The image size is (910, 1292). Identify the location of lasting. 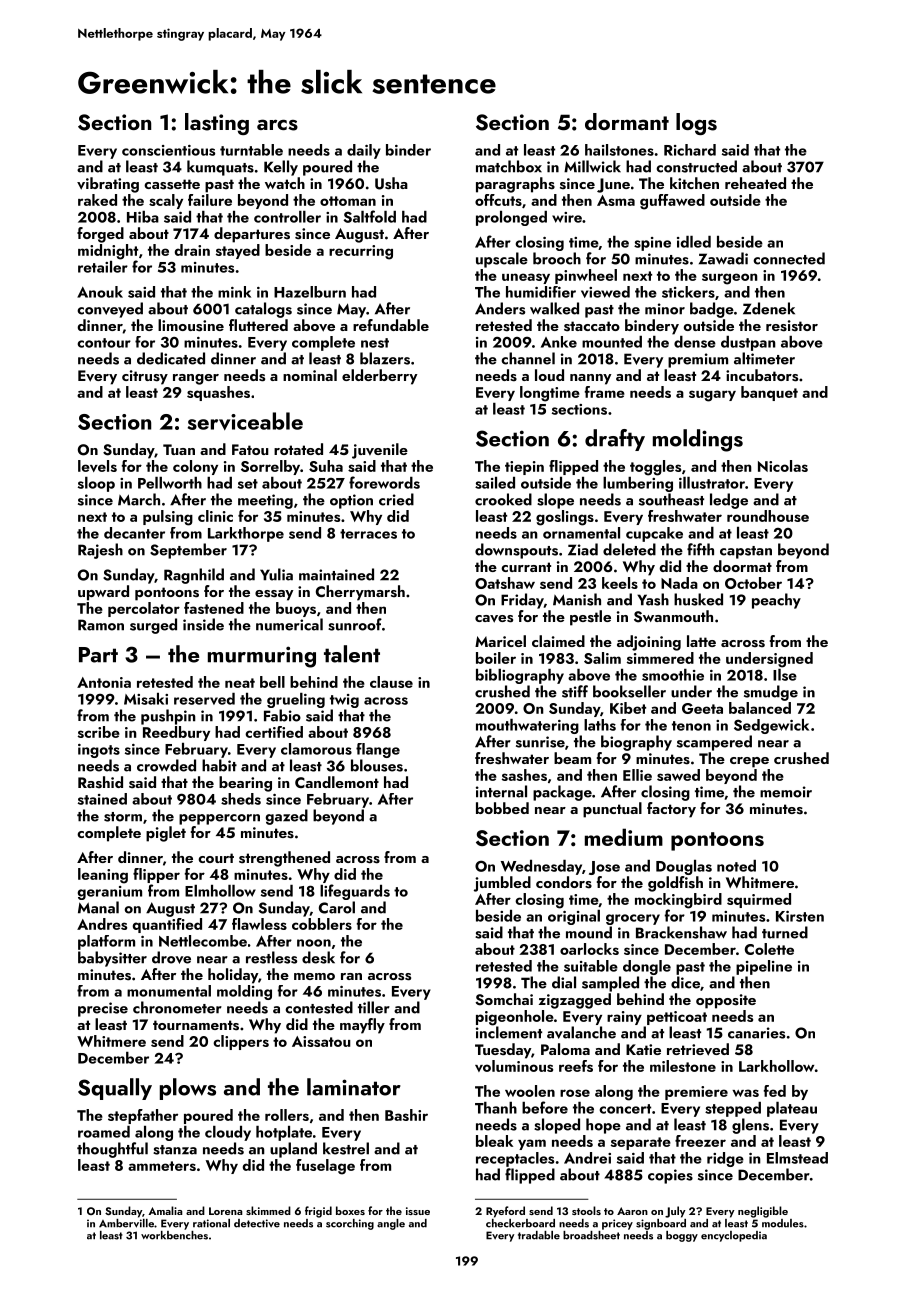
(217, 124).
